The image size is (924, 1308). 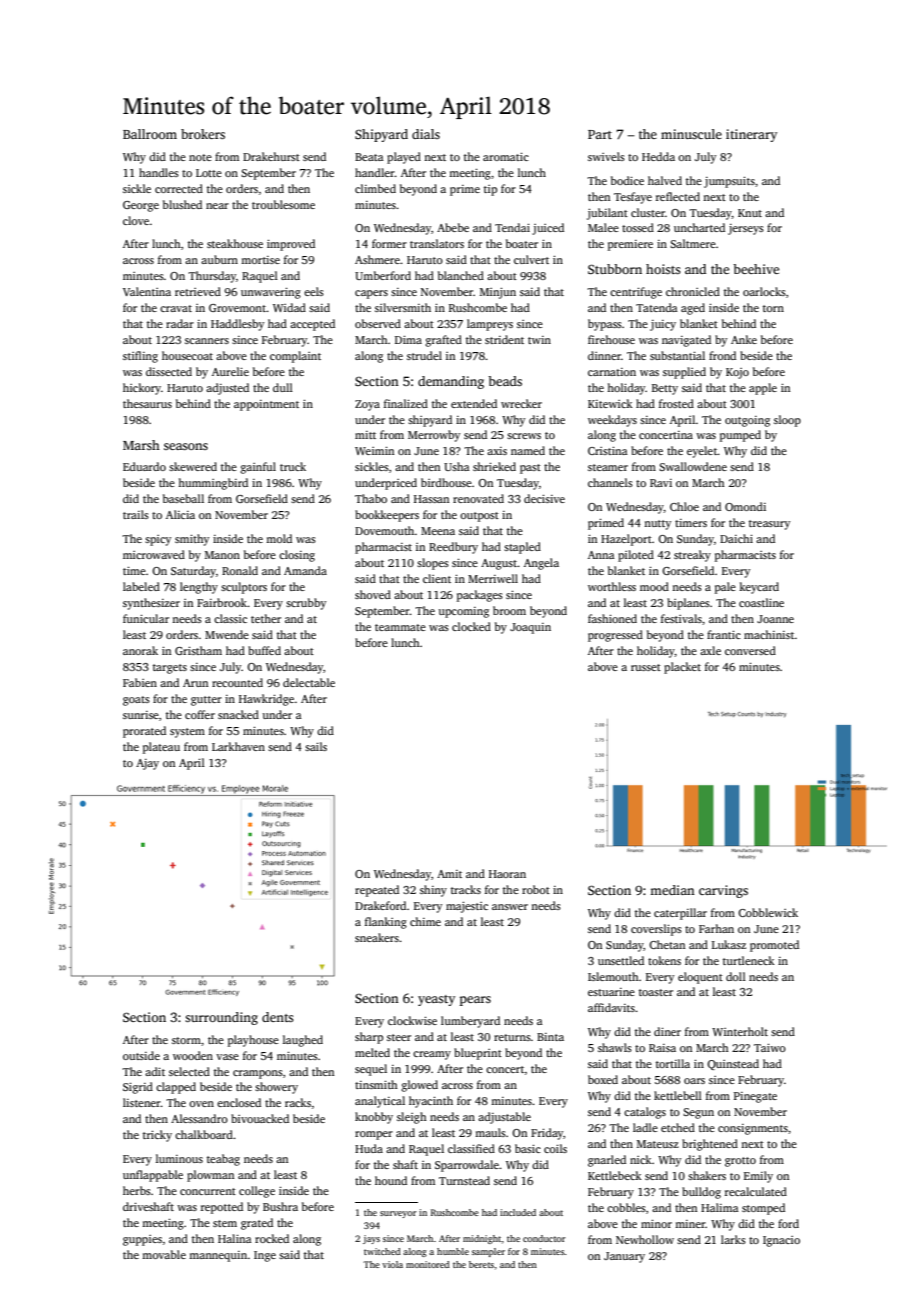 What do you see at coordinates (691, 134) in the page?
I see `minuscule` at bounding box center [691, 134].
